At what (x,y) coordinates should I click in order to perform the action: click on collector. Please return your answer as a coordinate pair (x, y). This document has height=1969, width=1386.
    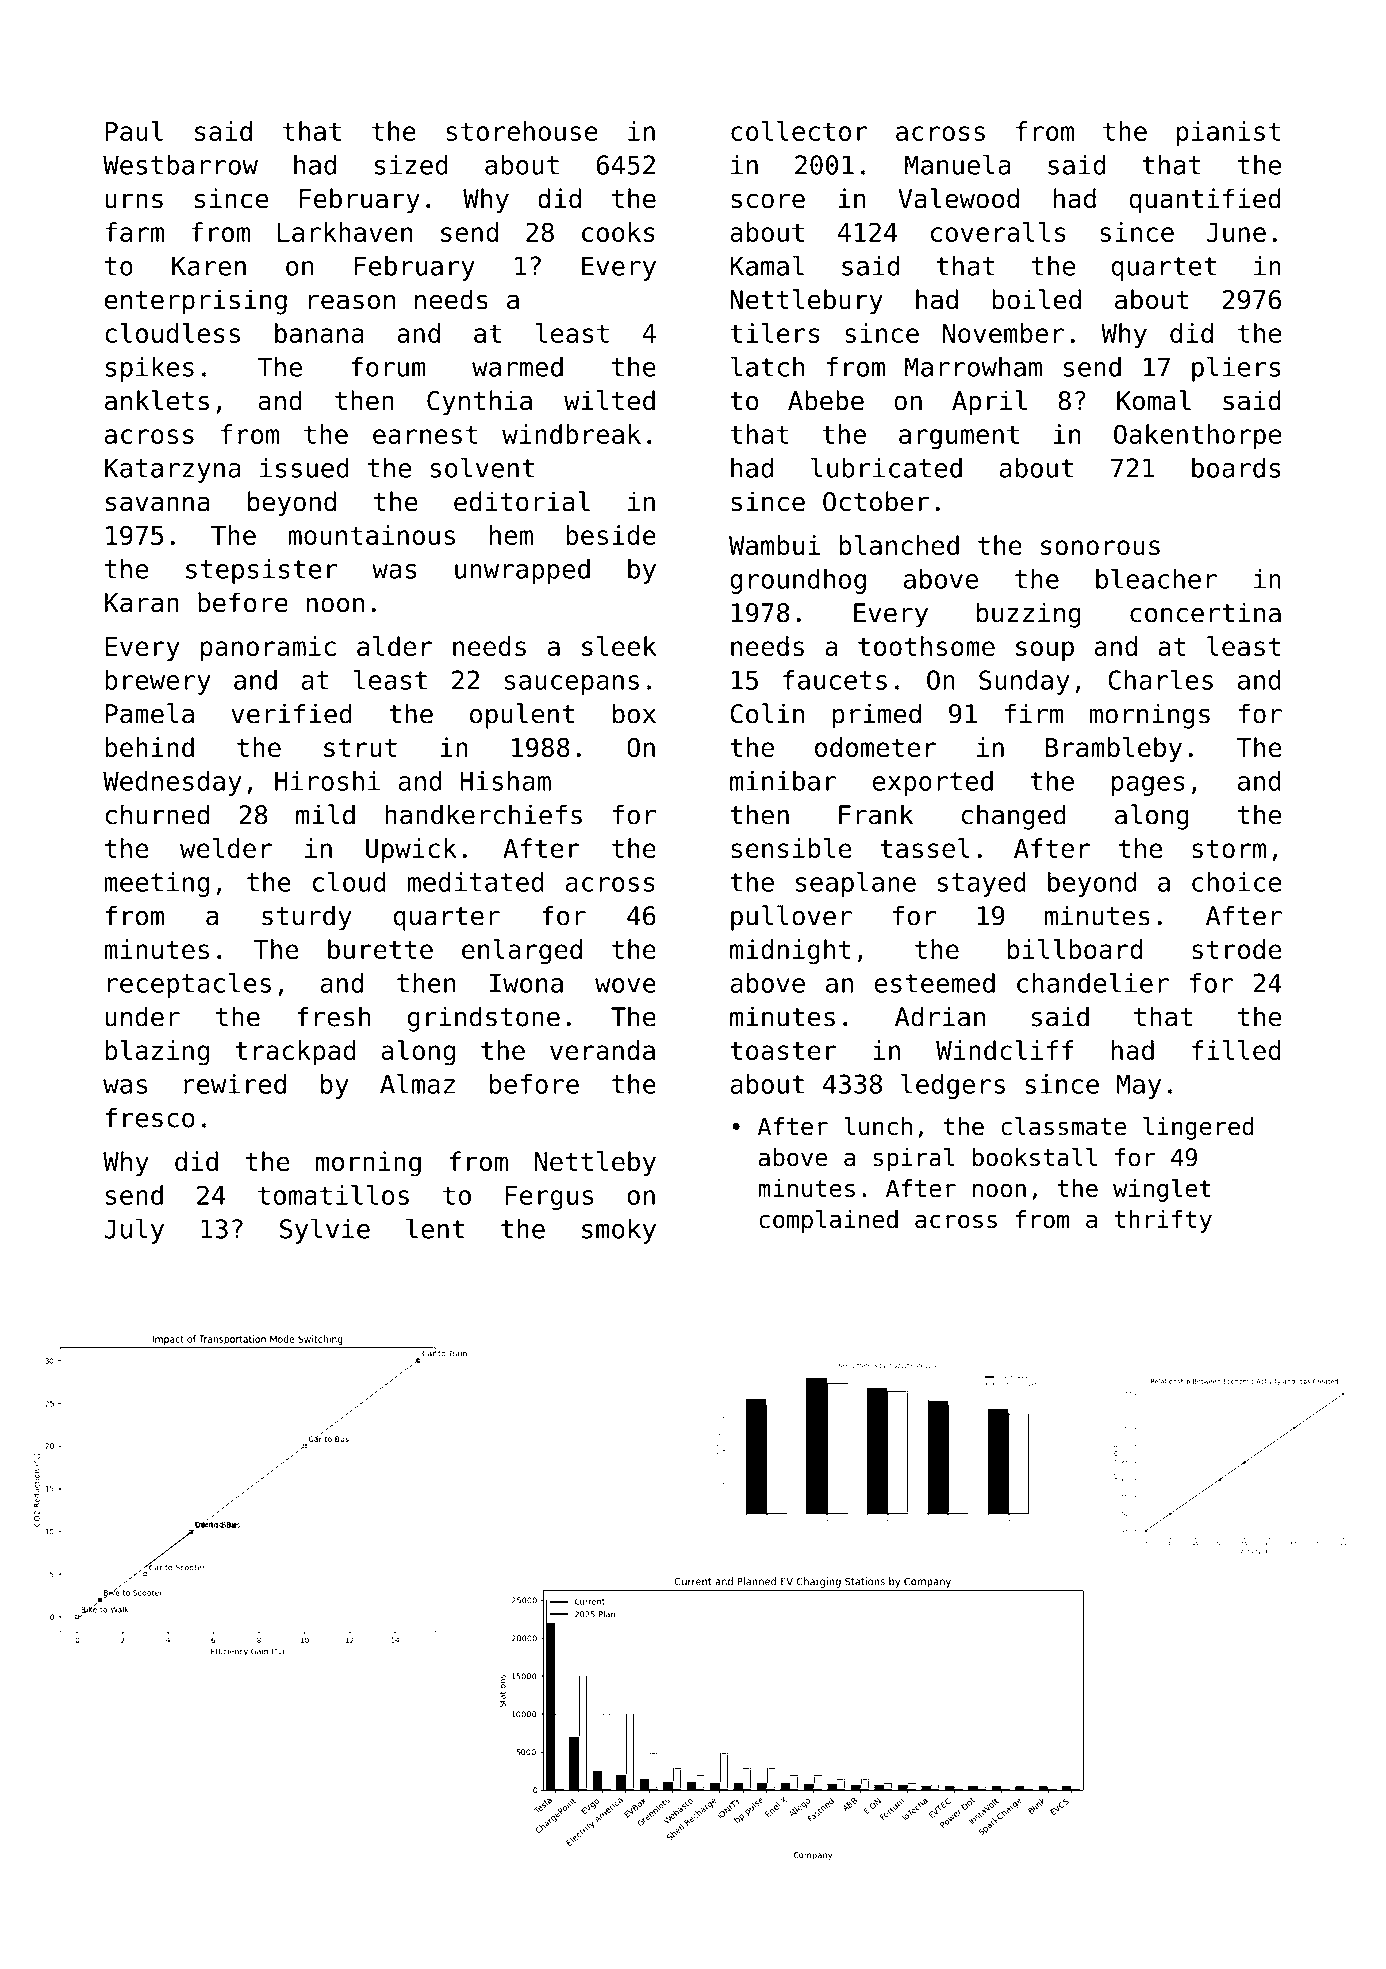
    Looking at the image, I should click on (799, 131).
